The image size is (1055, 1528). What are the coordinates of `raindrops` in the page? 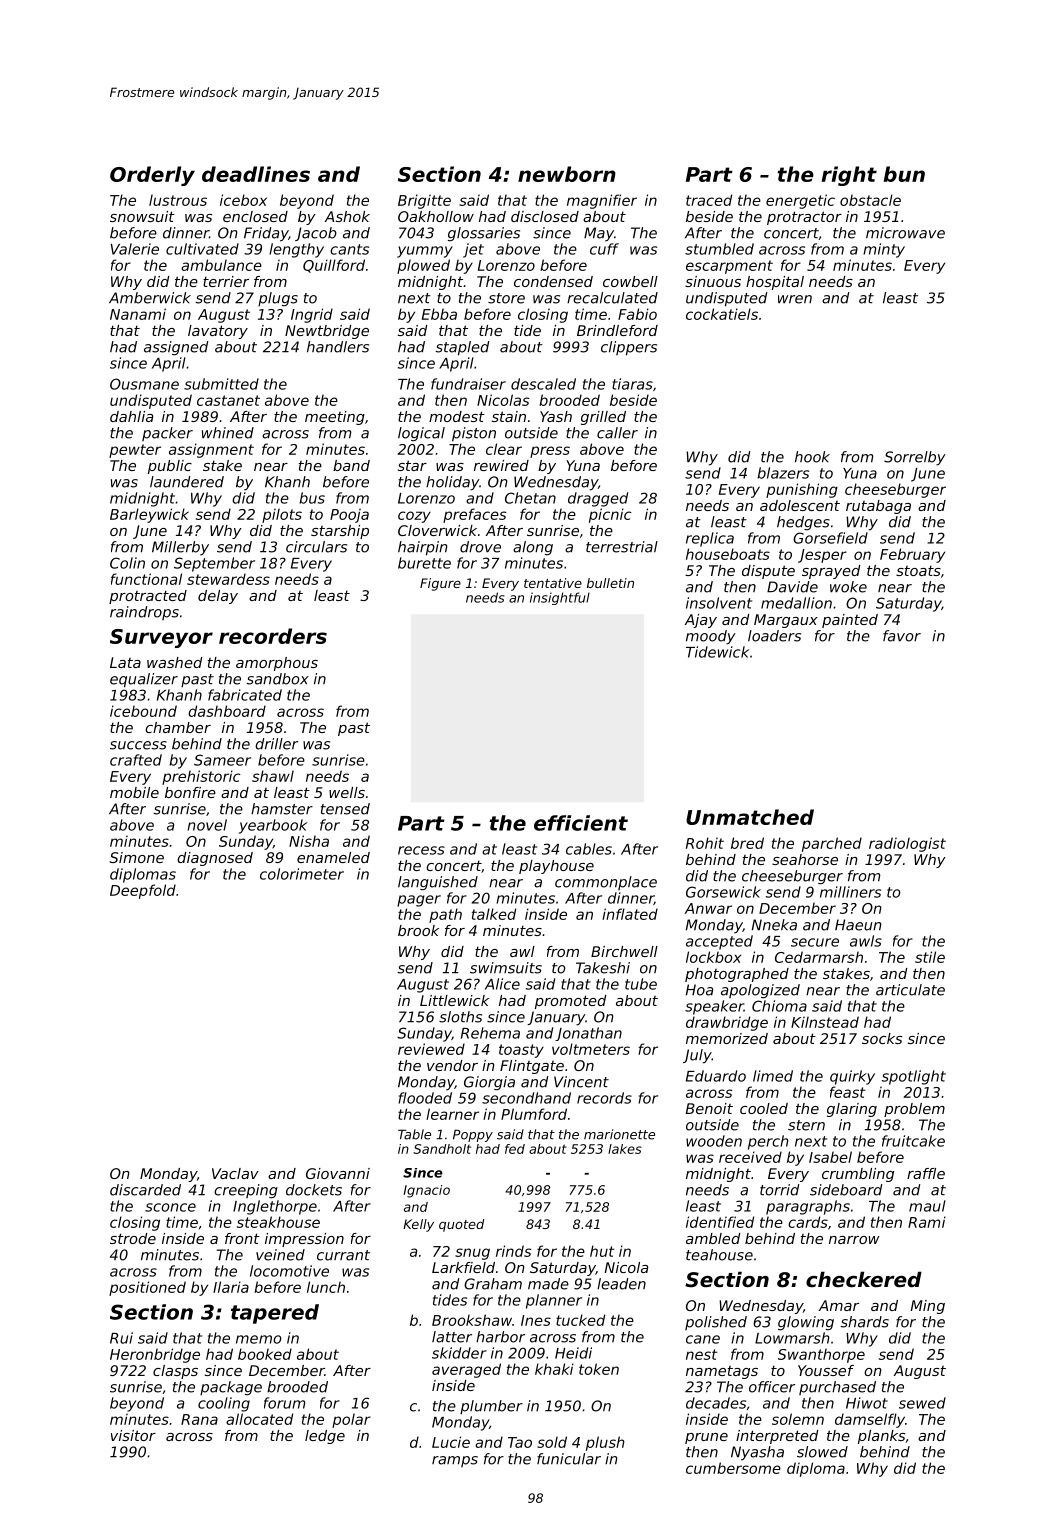 It's located at (144, 613).
